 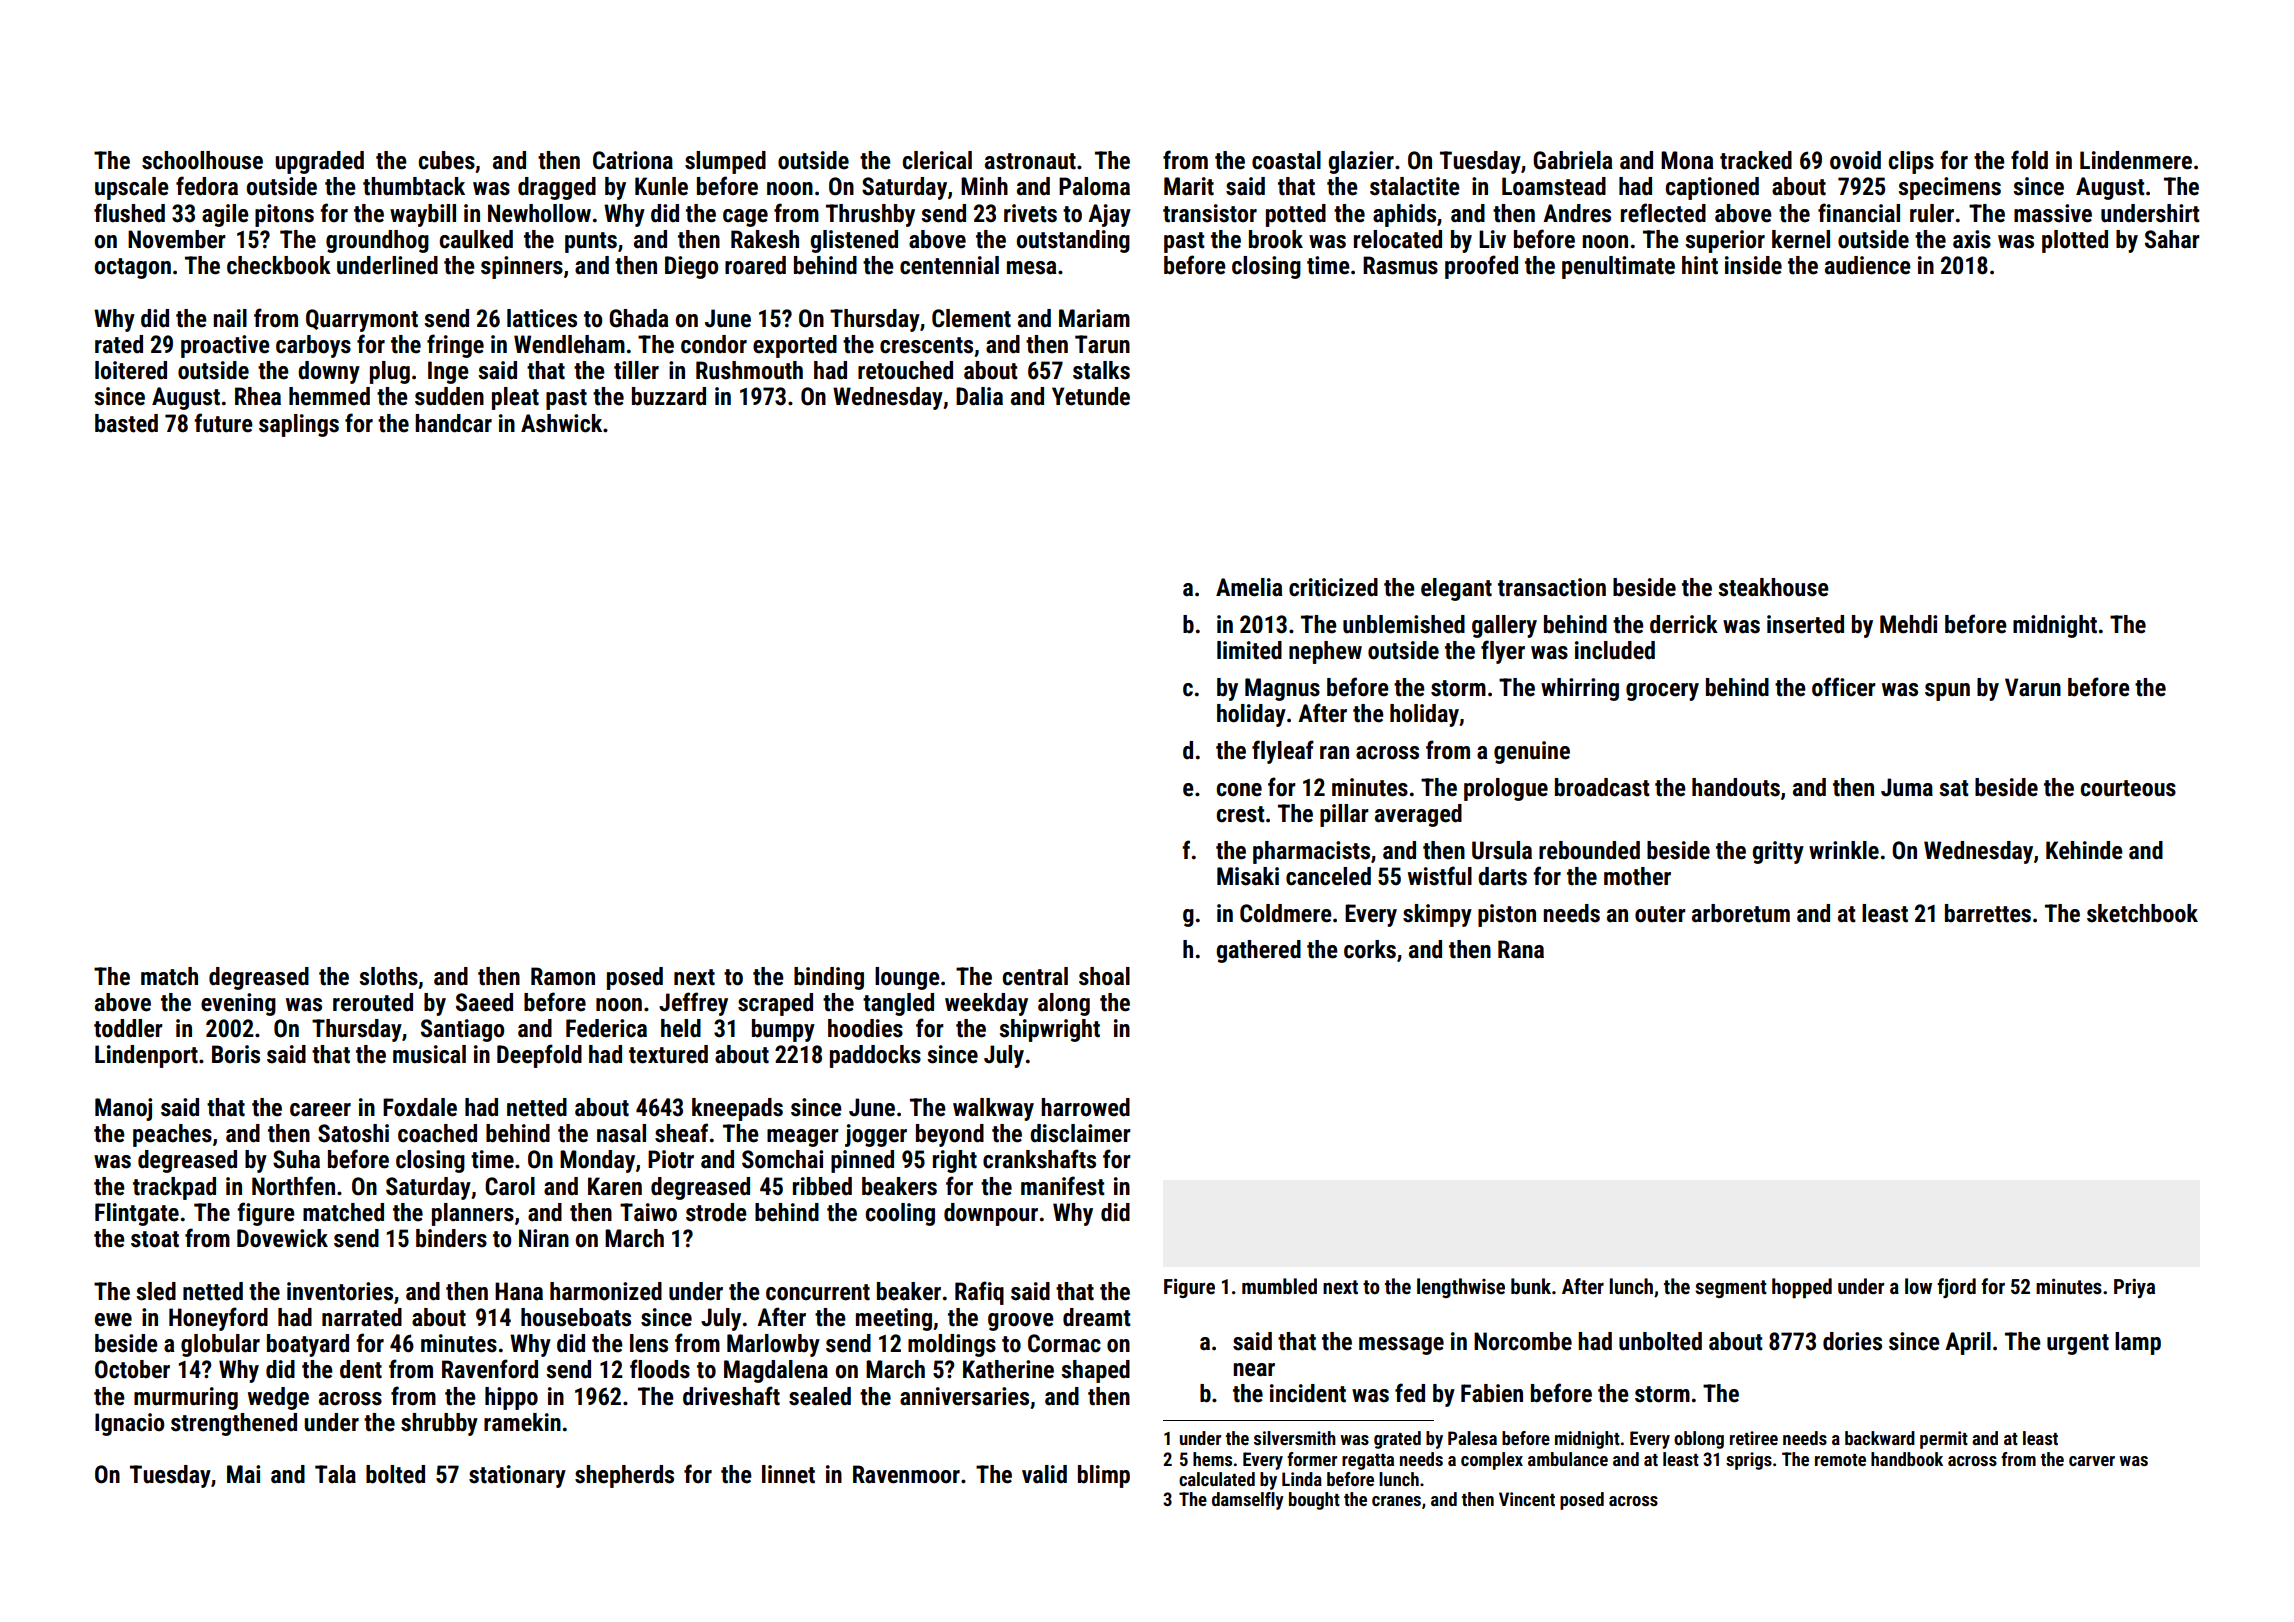 What do you see at coordinates (1283, 752) in the screenshot?
I see `flyleaf` at bounding box center [1283, 752].
